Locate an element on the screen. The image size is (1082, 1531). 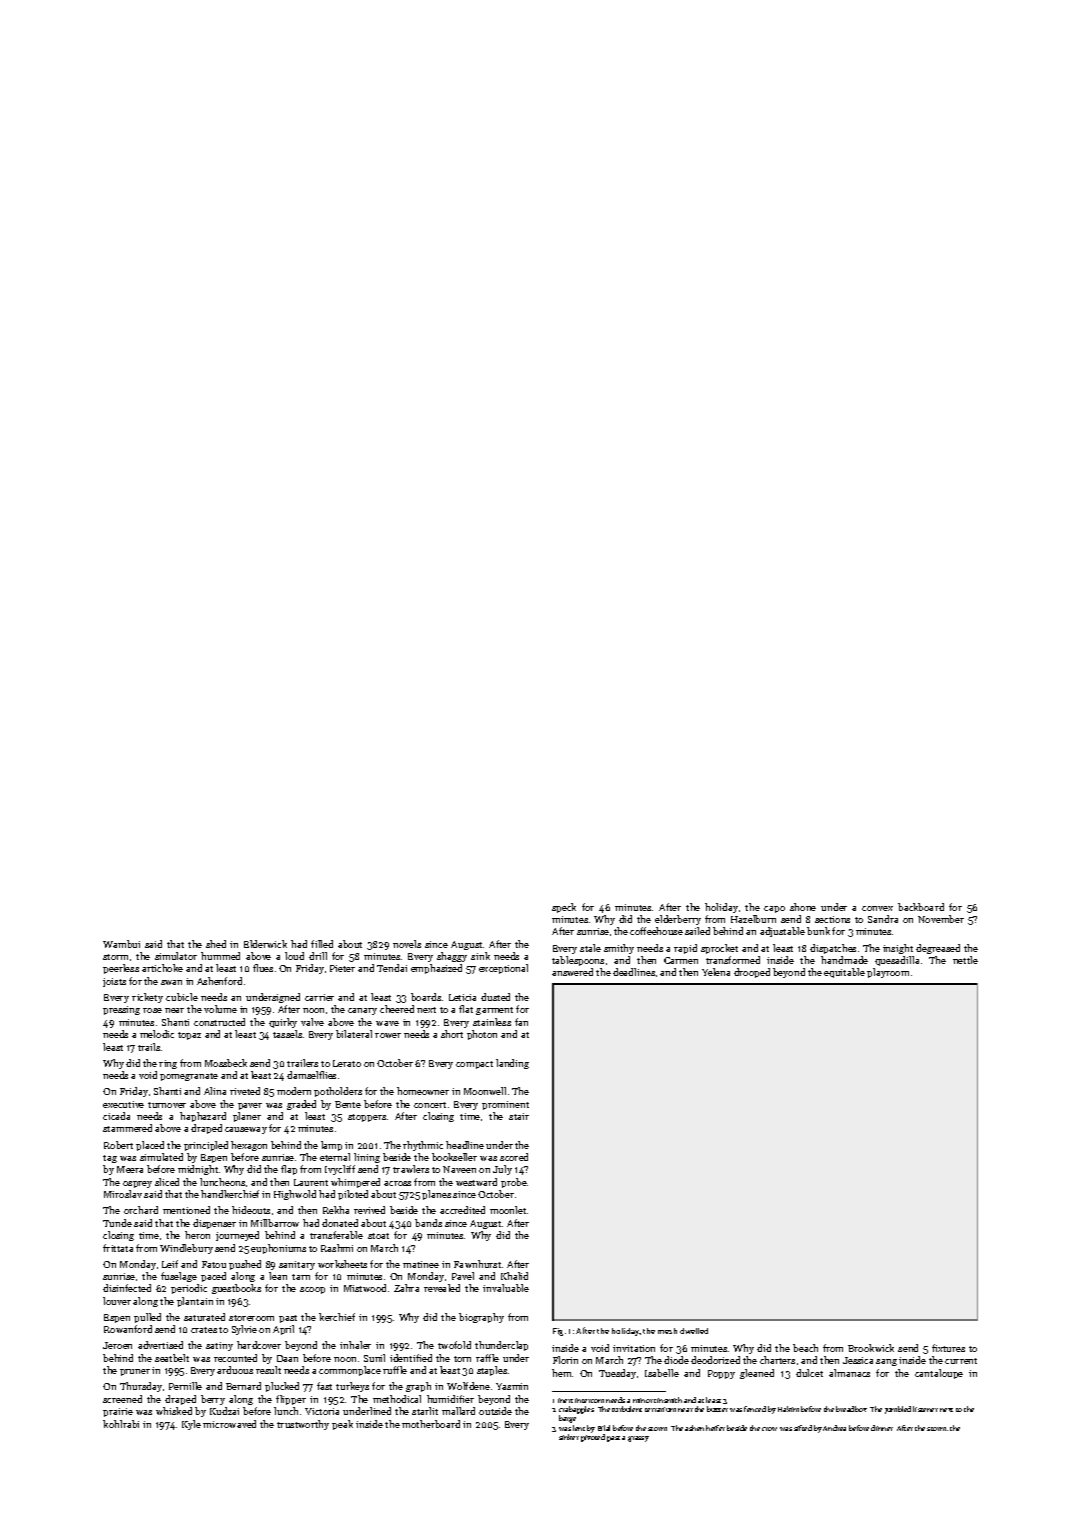
prairie is located at coordinates (118, 1412).
